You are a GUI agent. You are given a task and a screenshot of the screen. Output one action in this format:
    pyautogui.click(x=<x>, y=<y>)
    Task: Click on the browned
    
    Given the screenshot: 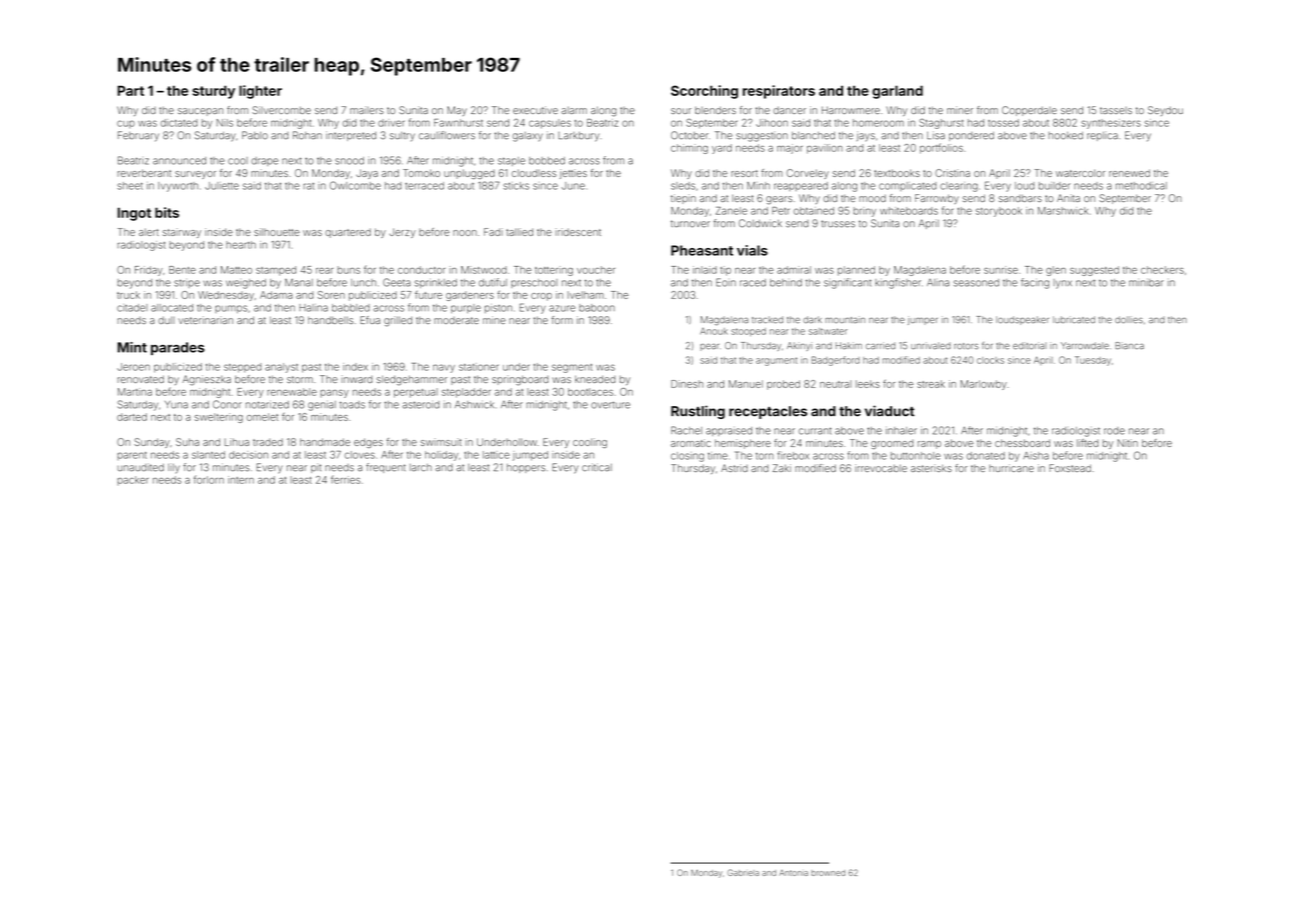 What is the action you would take?
    pyautogui.click(x=828, y=873)
